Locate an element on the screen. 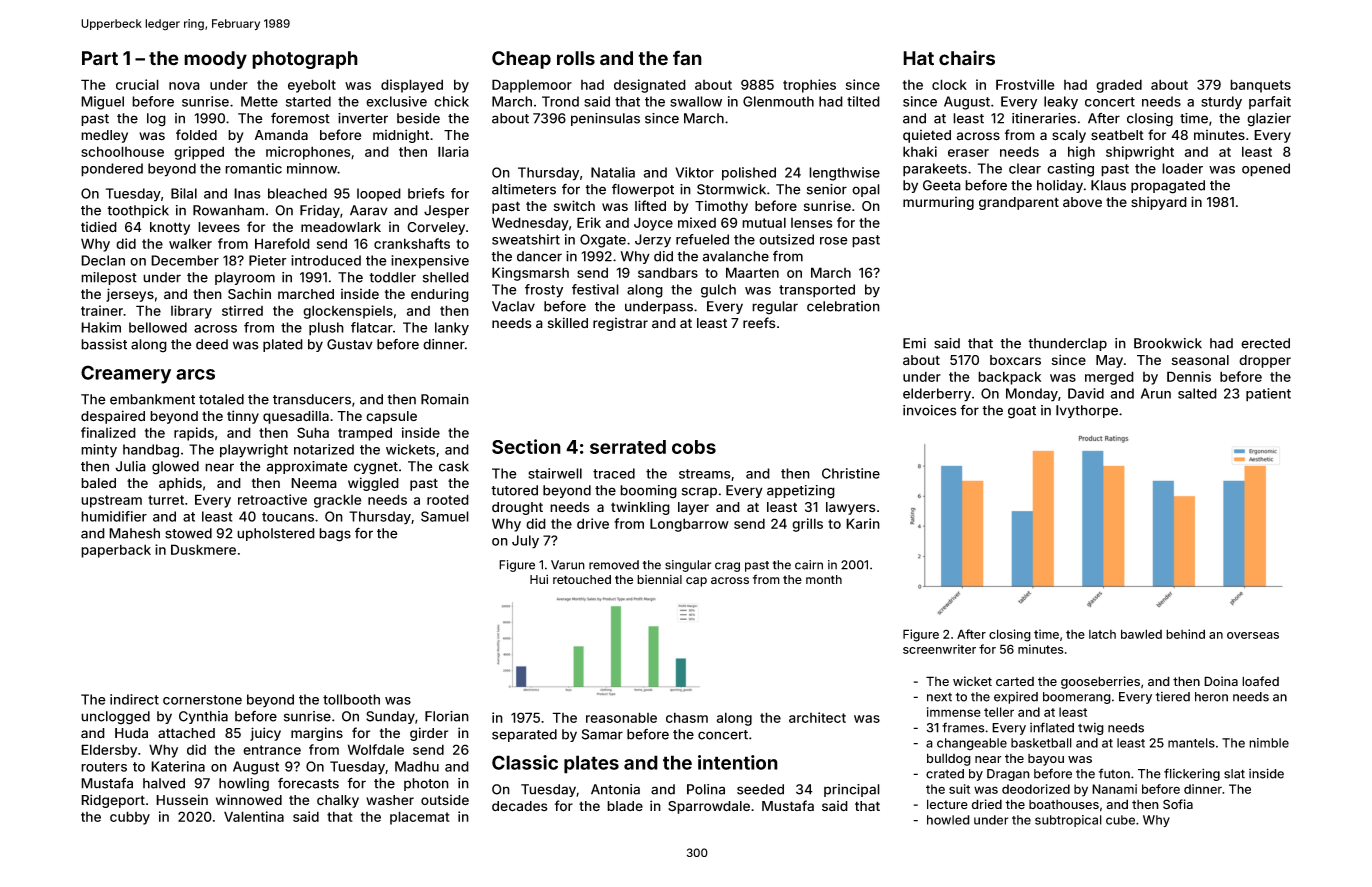 The height and width of the screenshot is (887, 1372). architect is located at coordinates (817, 717).
